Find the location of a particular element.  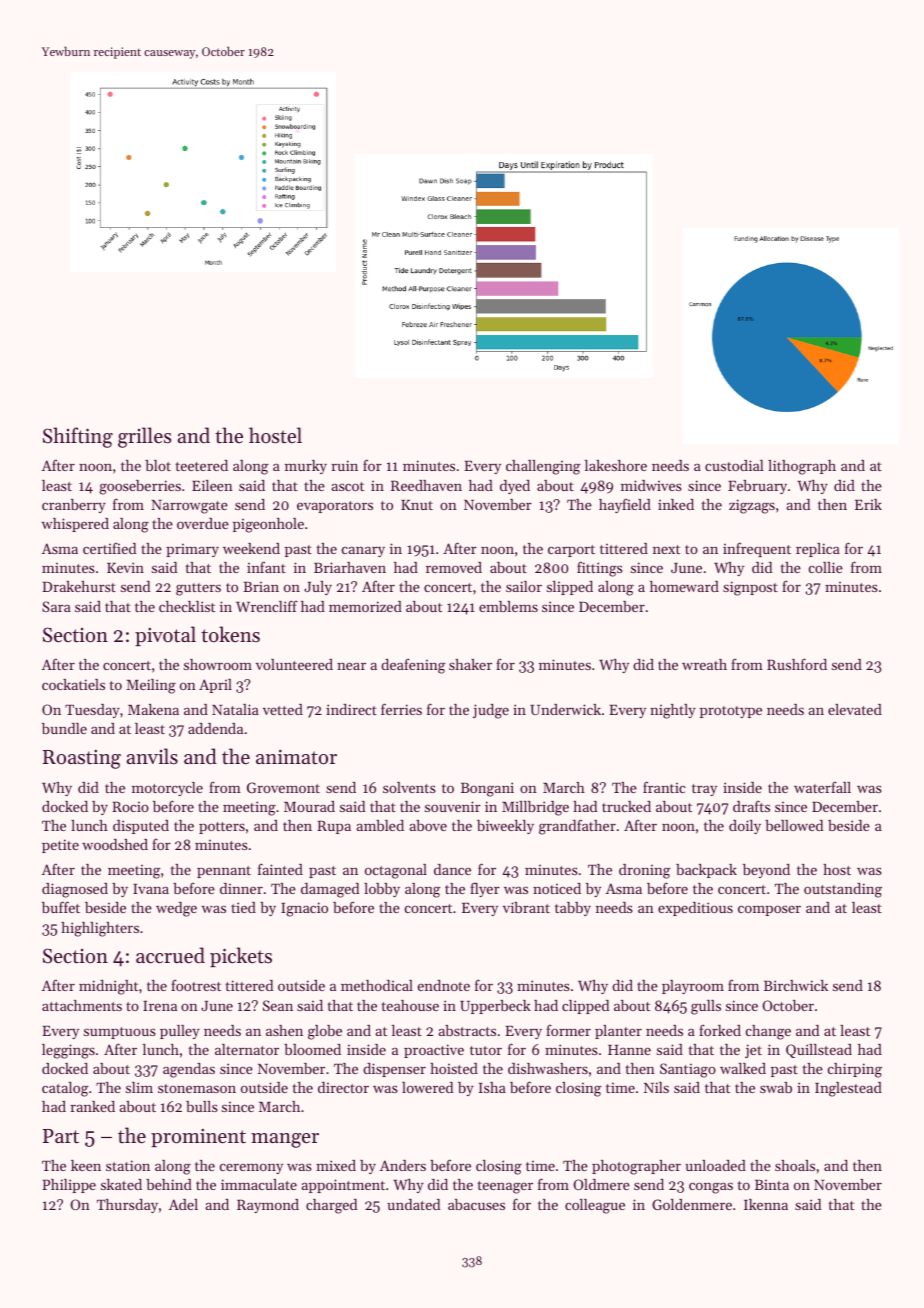

Isha is located at coordinates (492, 1087).
